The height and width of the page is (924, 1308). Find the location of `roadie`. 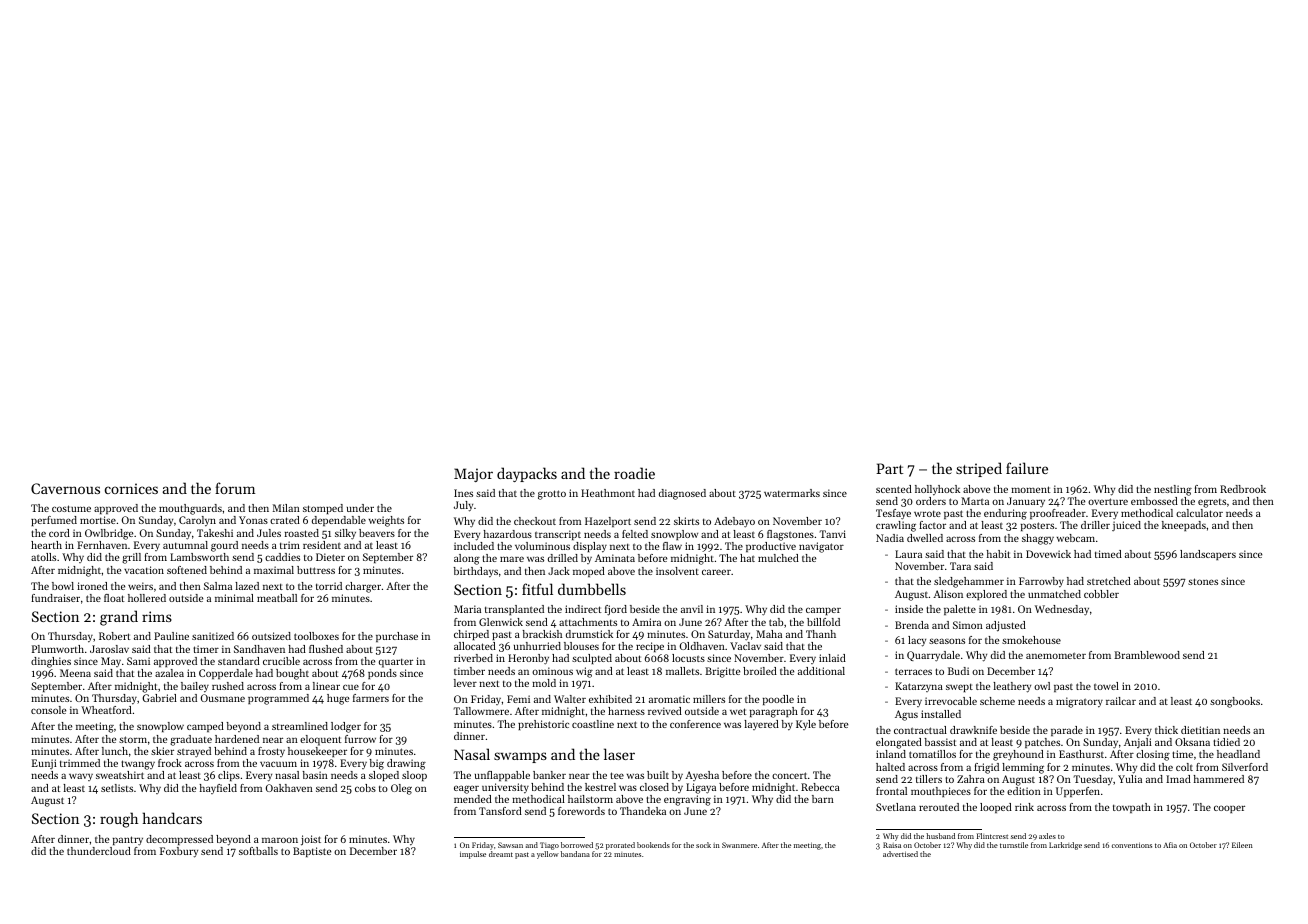

roadie is located at coordinates (634, 473).
